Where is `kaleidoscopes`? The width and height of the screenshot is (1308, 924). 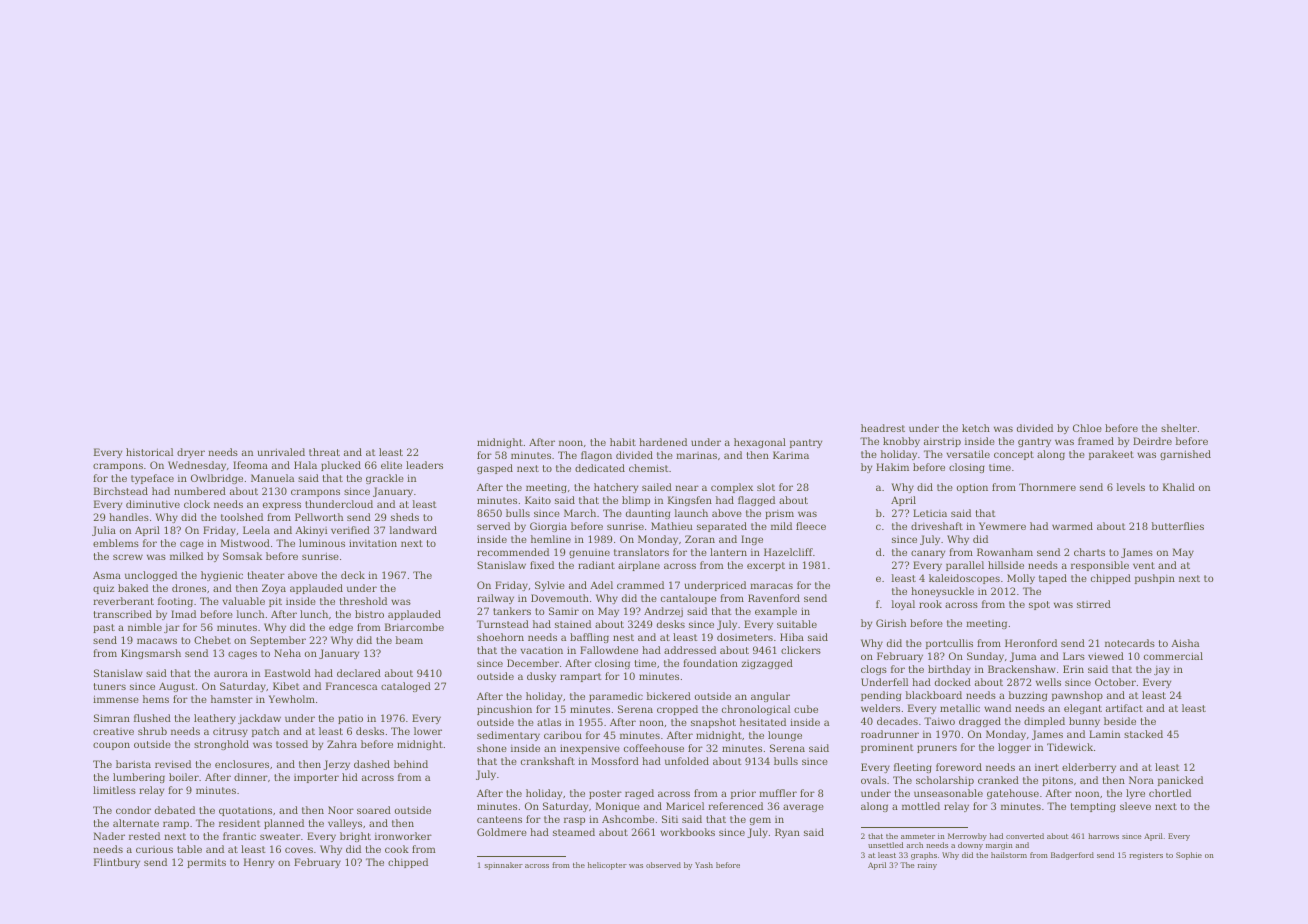 kaleidoscopes is located at coordinates (964, 579).
